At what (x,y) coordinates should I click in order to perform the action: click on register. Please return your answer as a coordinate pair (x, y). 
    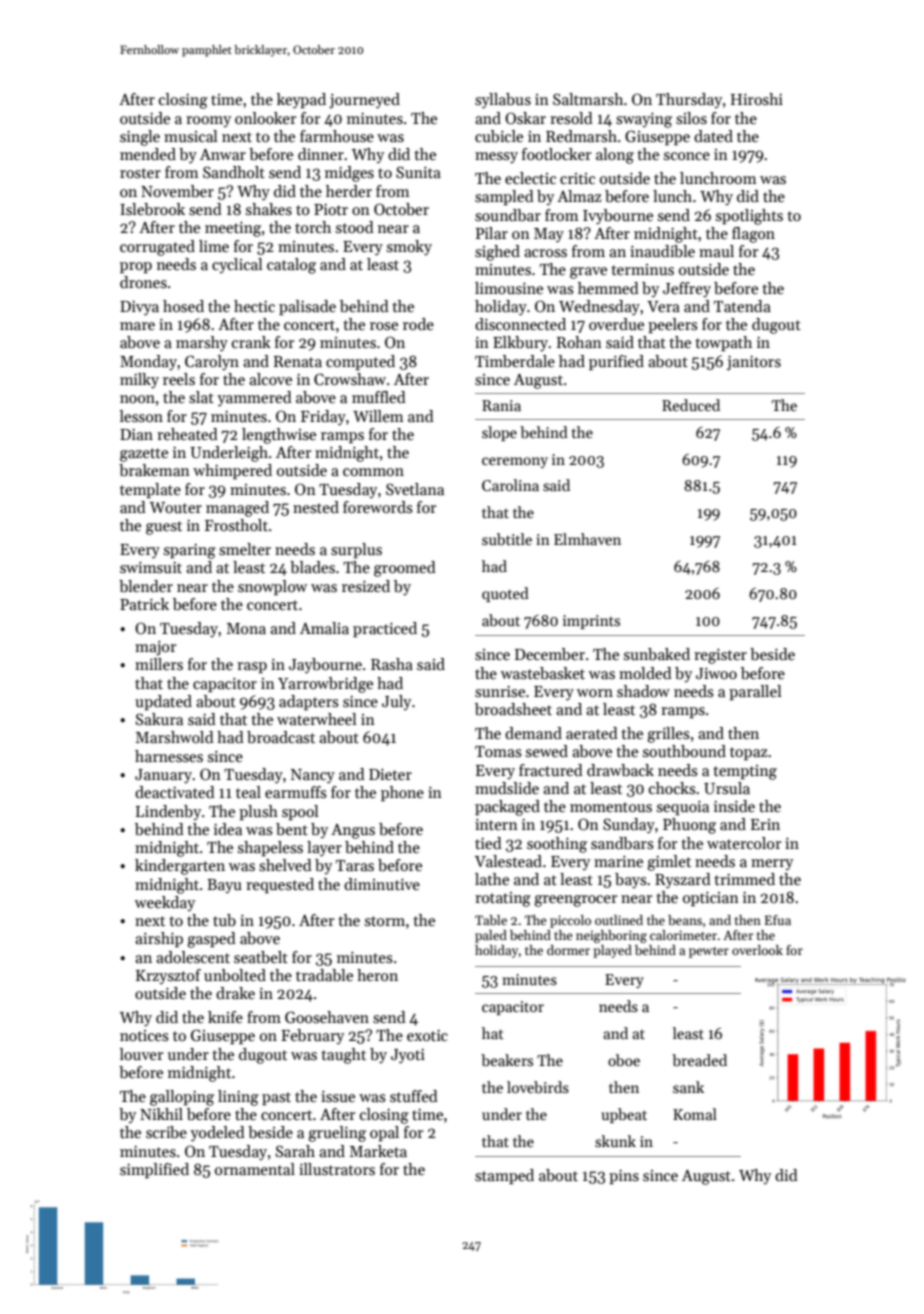
    Looking at the image, I should click on (720, 656).
